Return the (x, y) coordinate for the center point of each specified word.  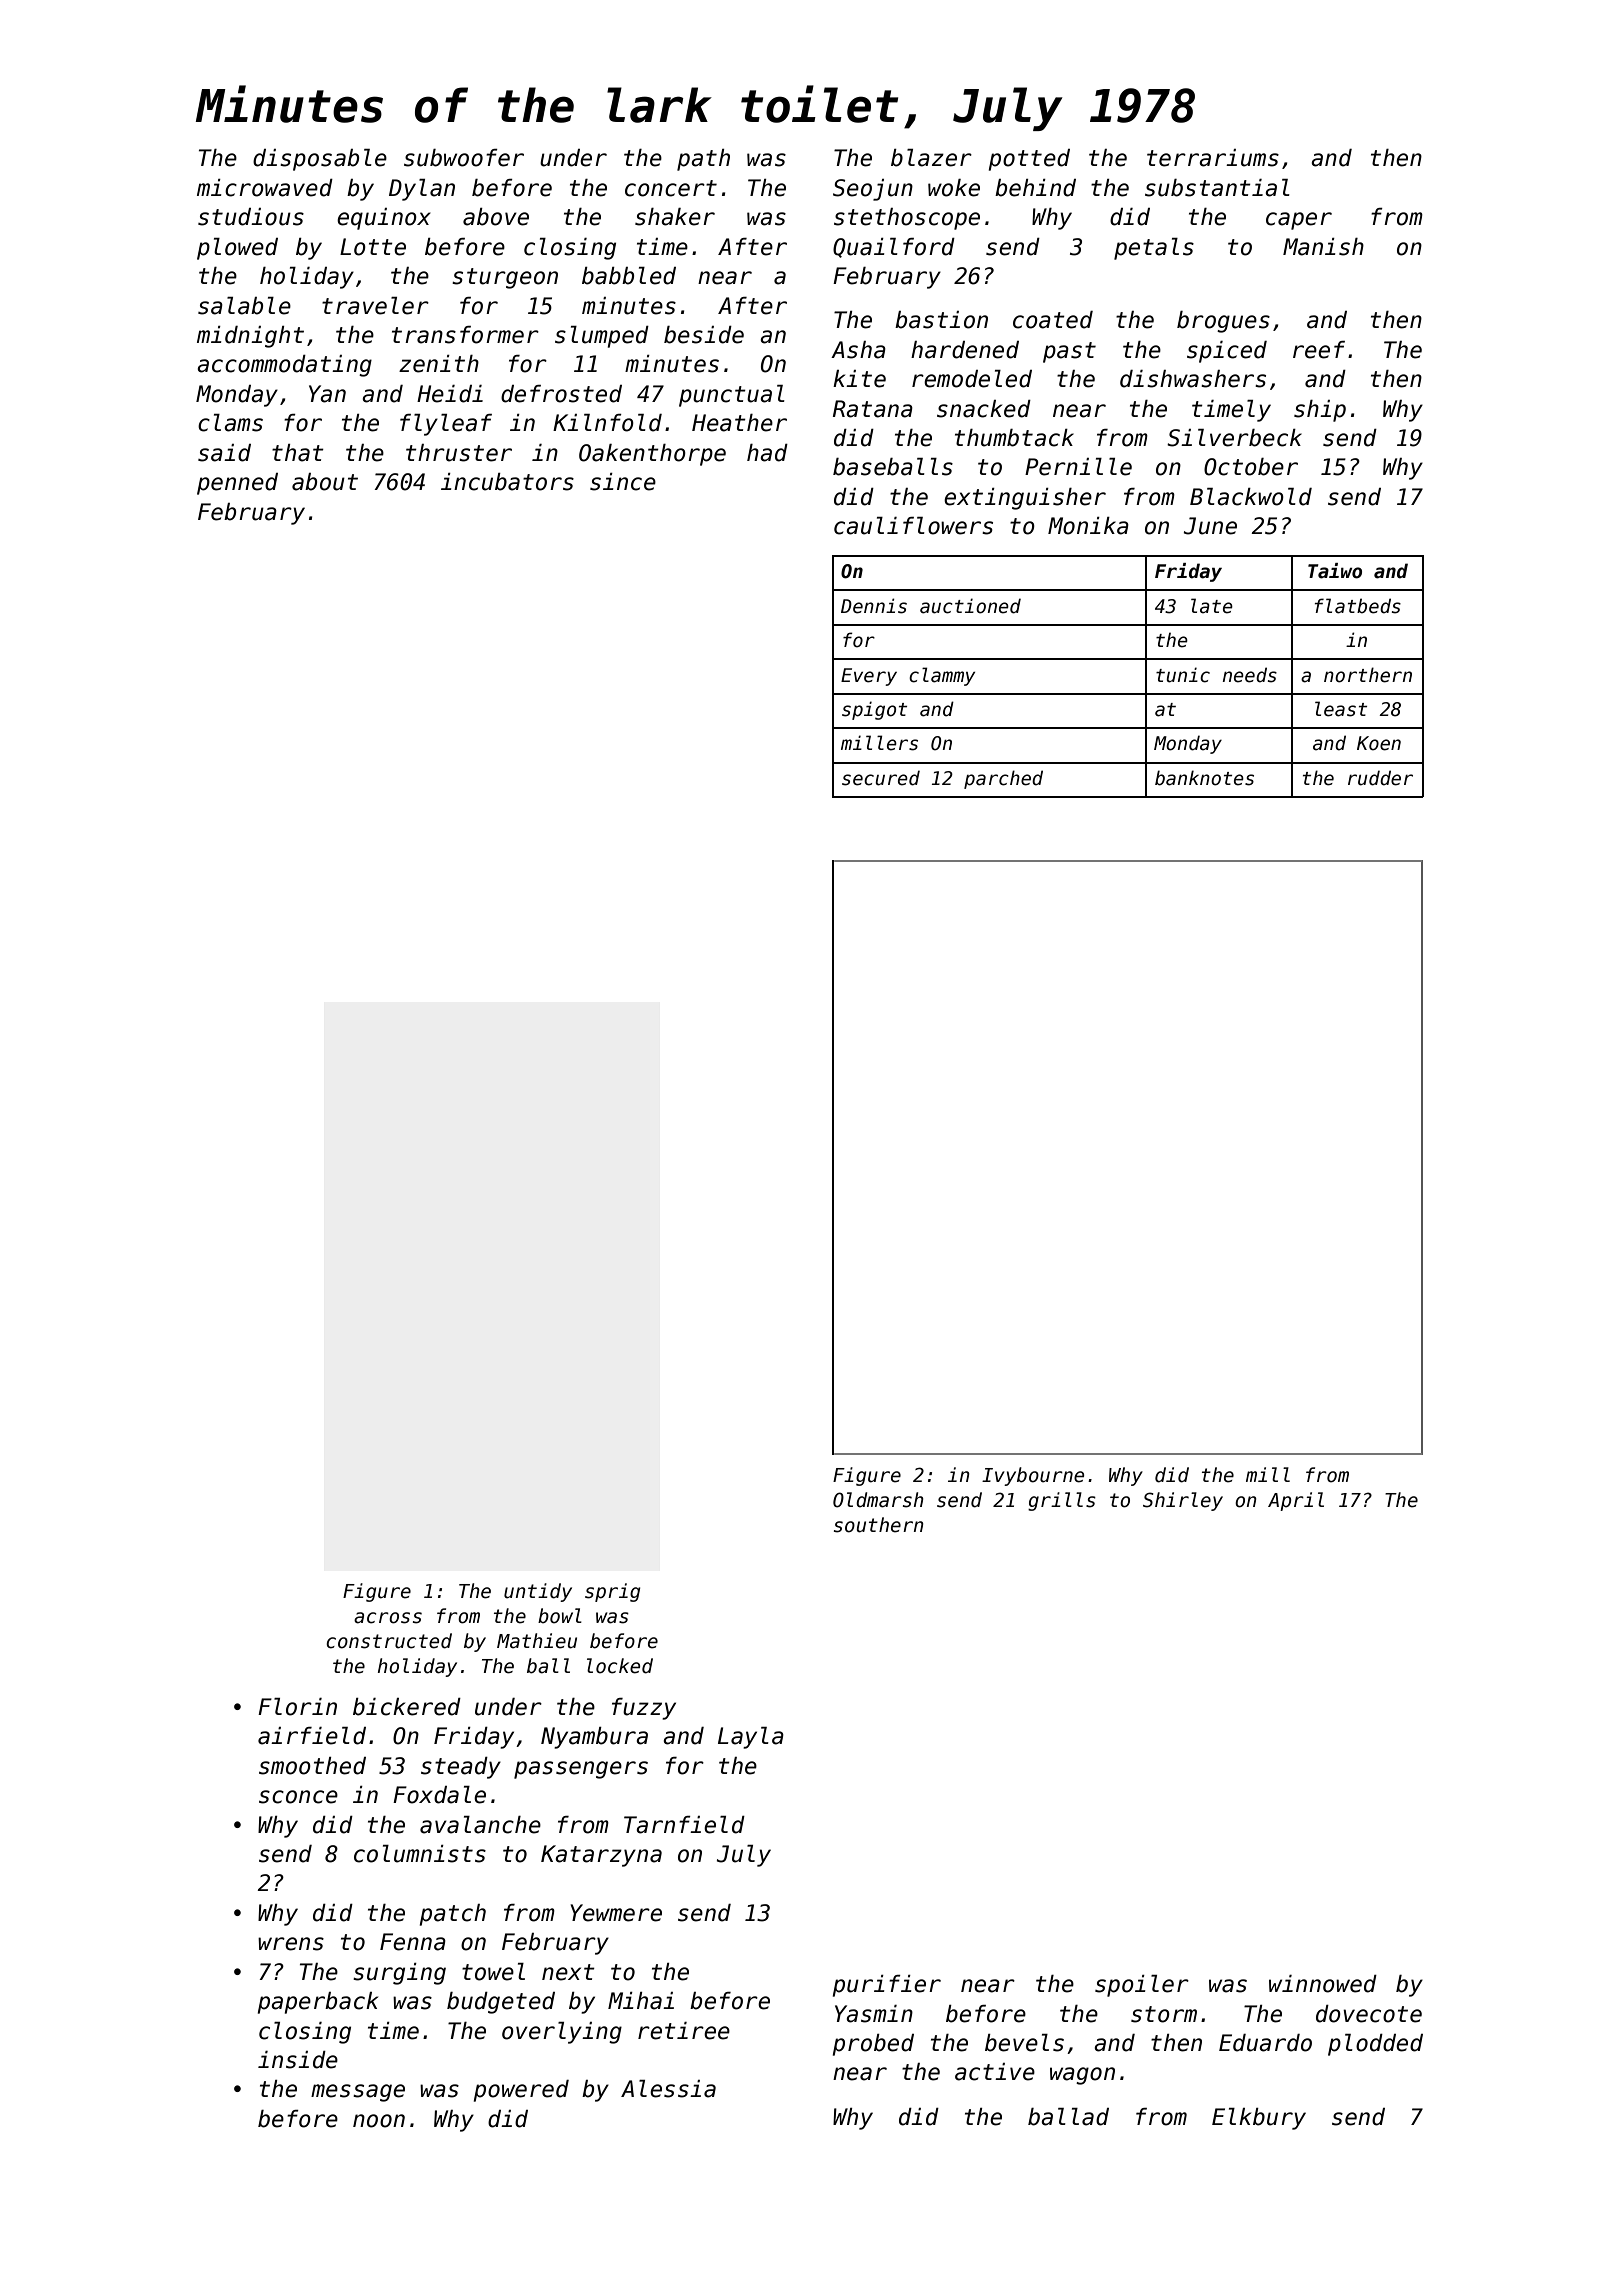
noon (379, 2121)
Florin (297, 1707)
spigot (874, 710)
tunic (1183, 675)
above (496, 217)
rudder (1380, 778)
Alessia (668, 2089)
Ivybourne (1033, 1476)
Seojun (873, 190)
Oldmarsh (878, 1500)
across (388, 1618)
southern (879, 1525)
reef (1319, 350)
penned (237, 484)
